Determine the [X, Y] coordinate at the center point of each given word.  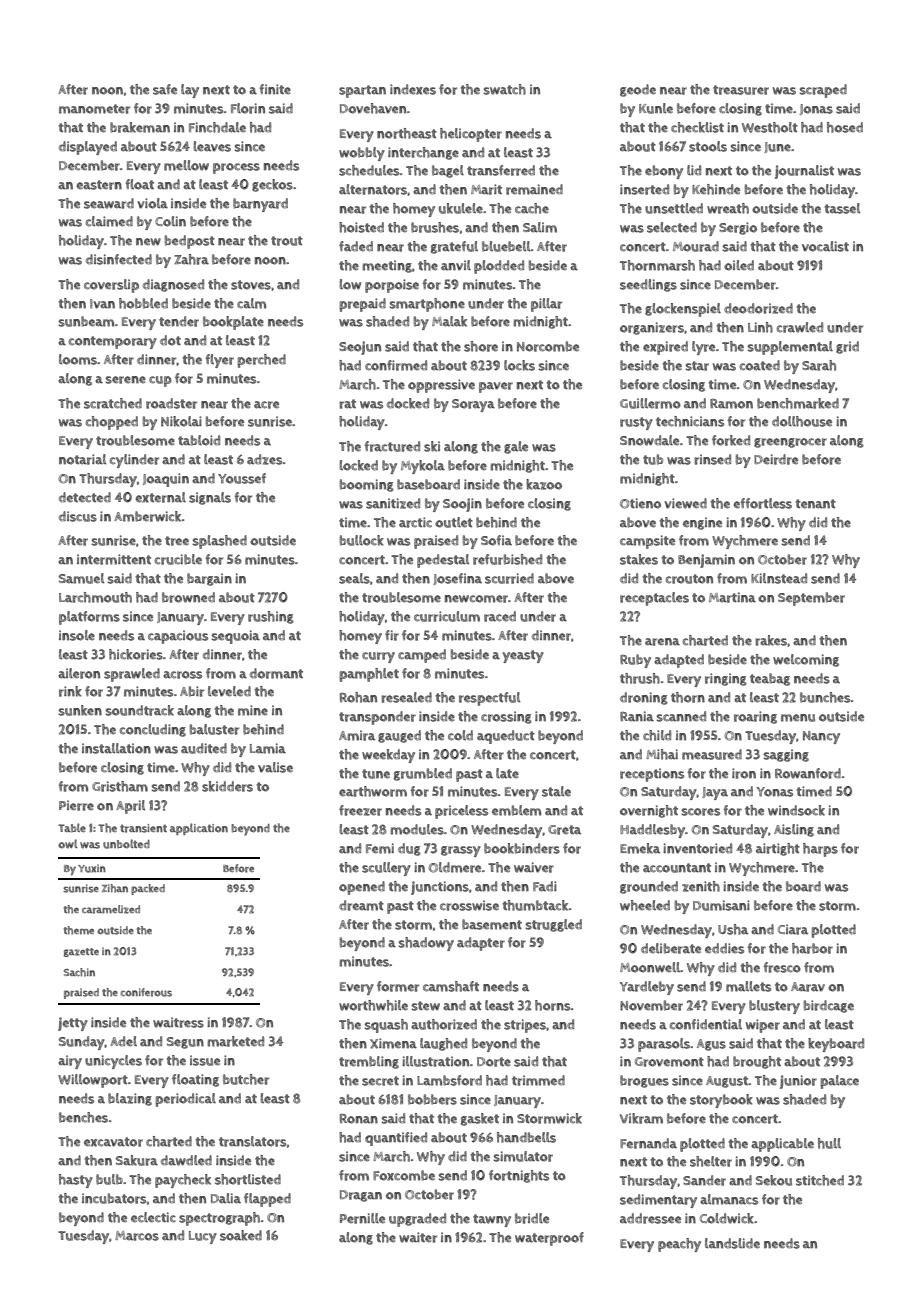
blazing [130, 1099]
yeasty [523, 656]
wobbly [362, 154]
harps [820, 850]
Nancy [821, 737]
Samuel [81, 578]
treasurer [741, 90]
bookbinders [522, 848]
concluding [153, 730]
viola [152, 203]
